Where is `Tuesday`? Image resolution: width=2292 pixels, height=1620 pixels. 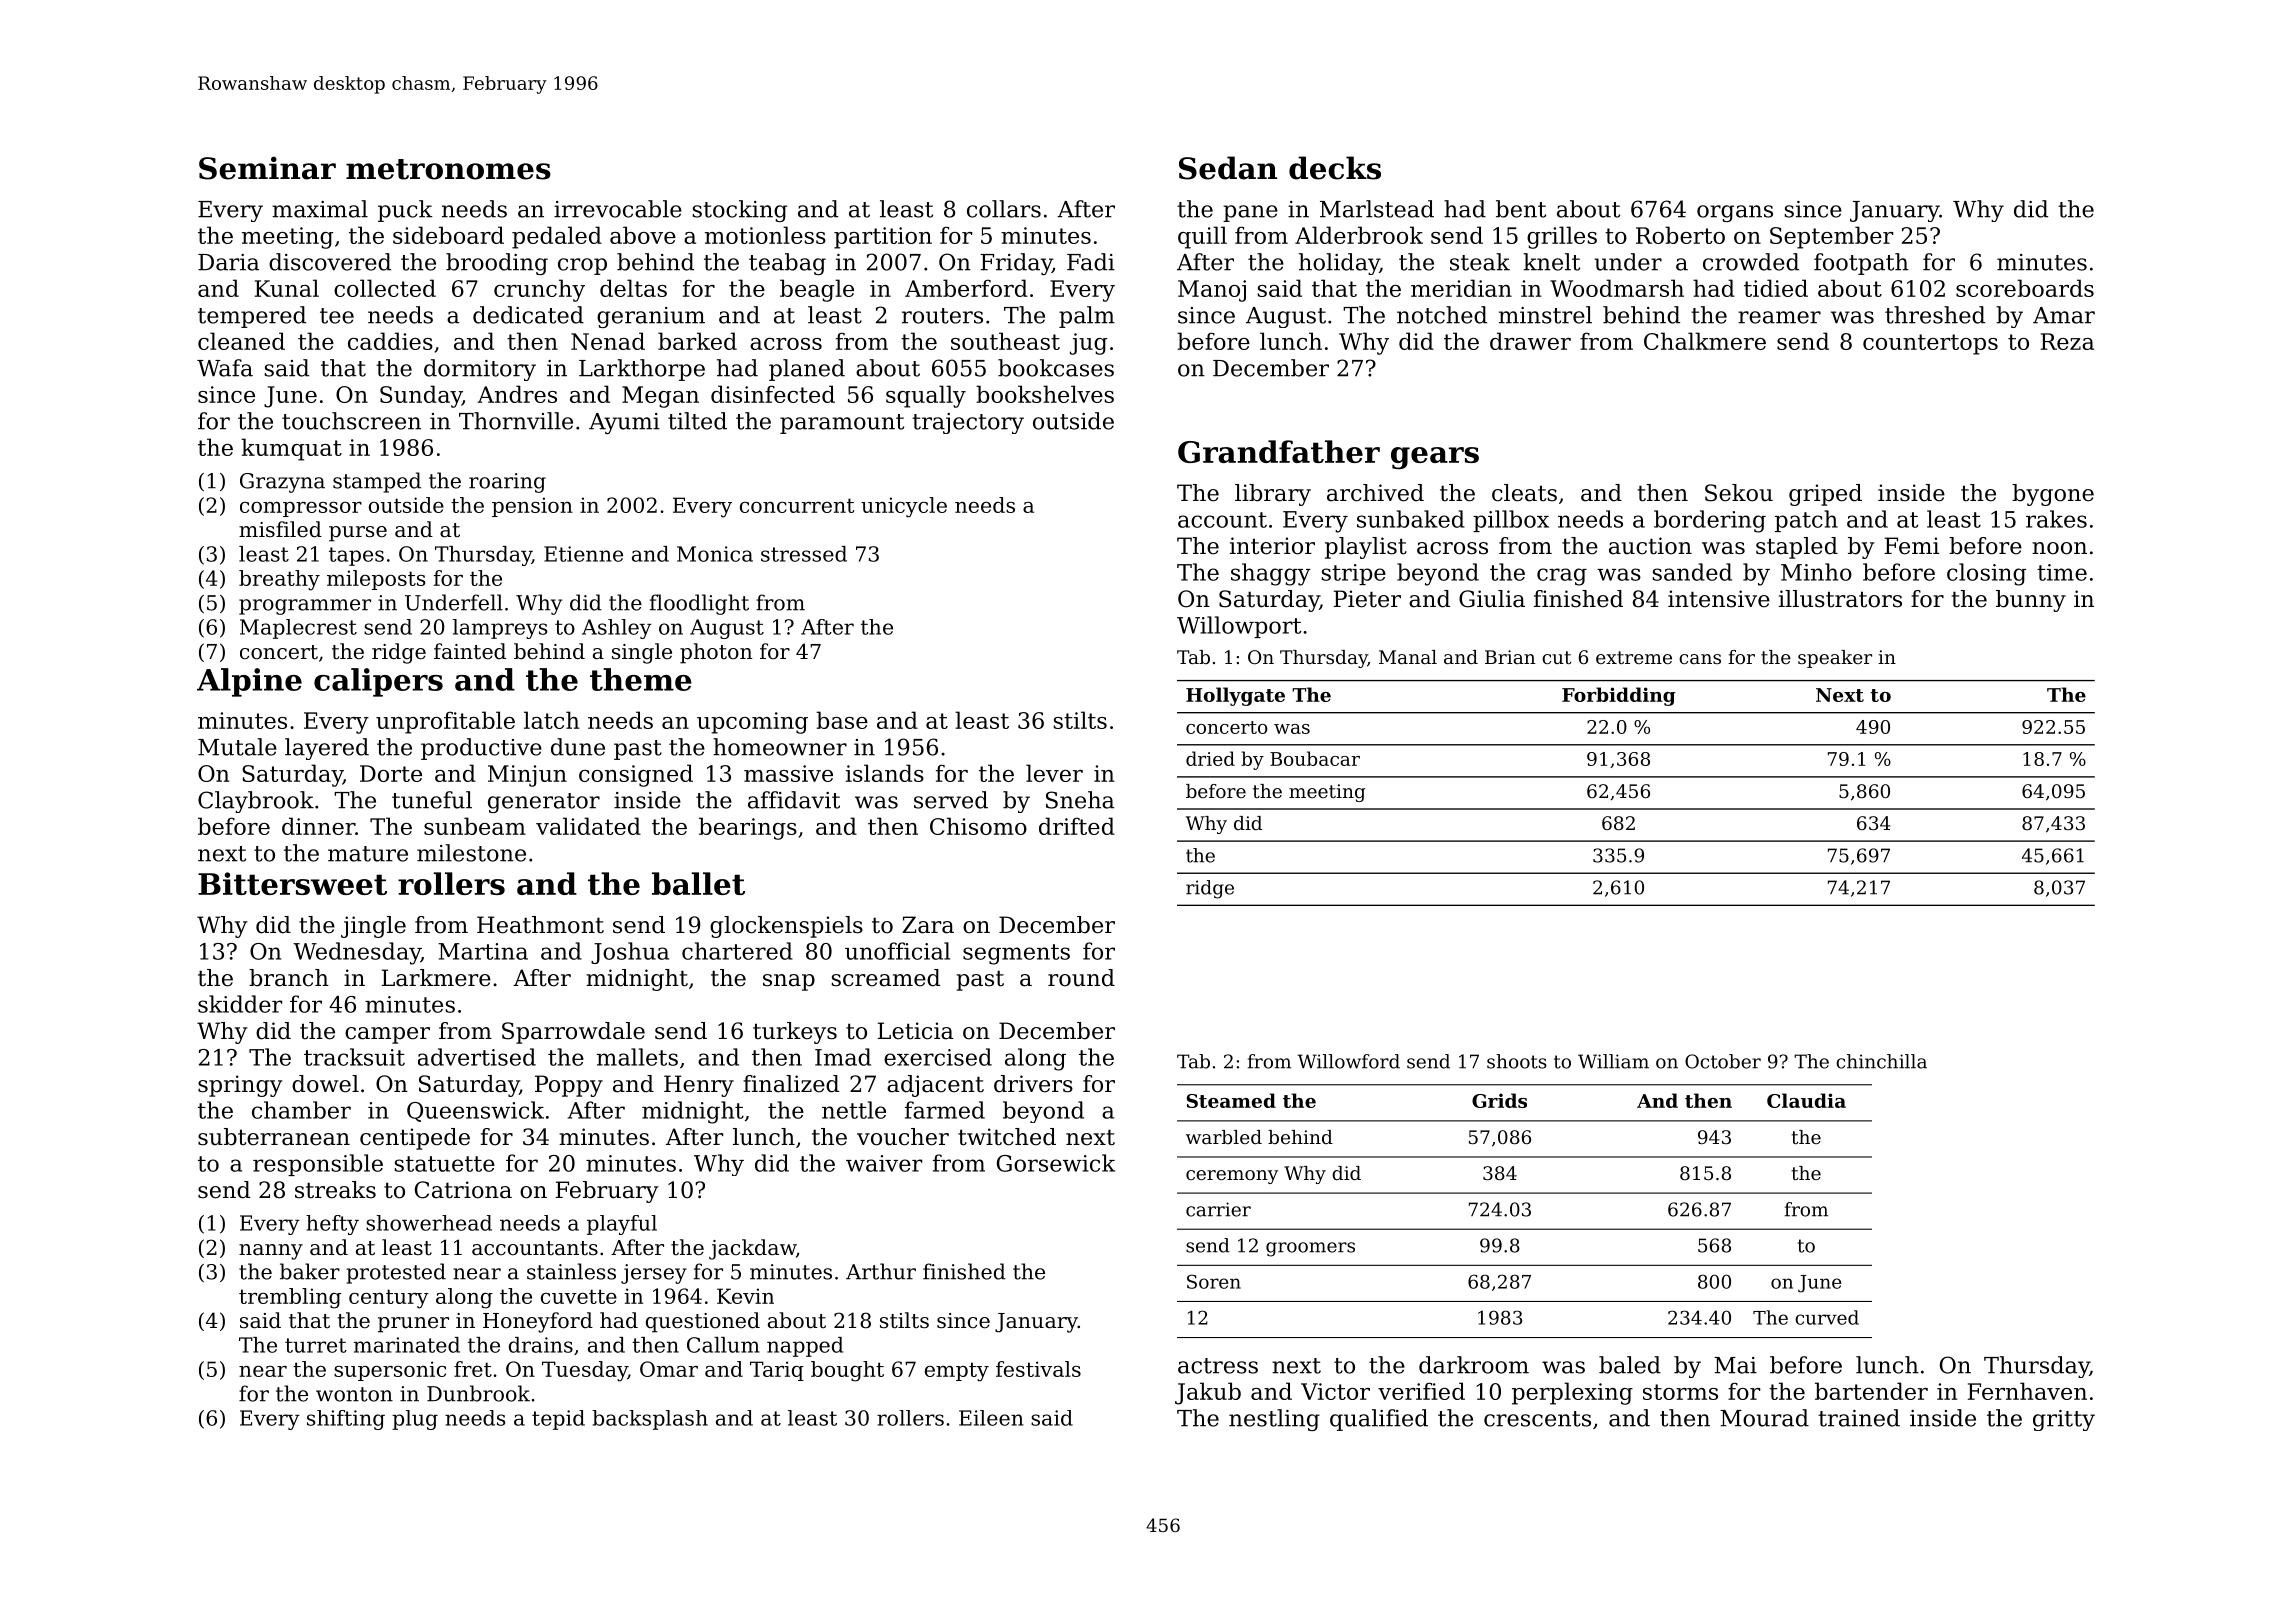
Tuesday is located at coordinates (585, 1371).
